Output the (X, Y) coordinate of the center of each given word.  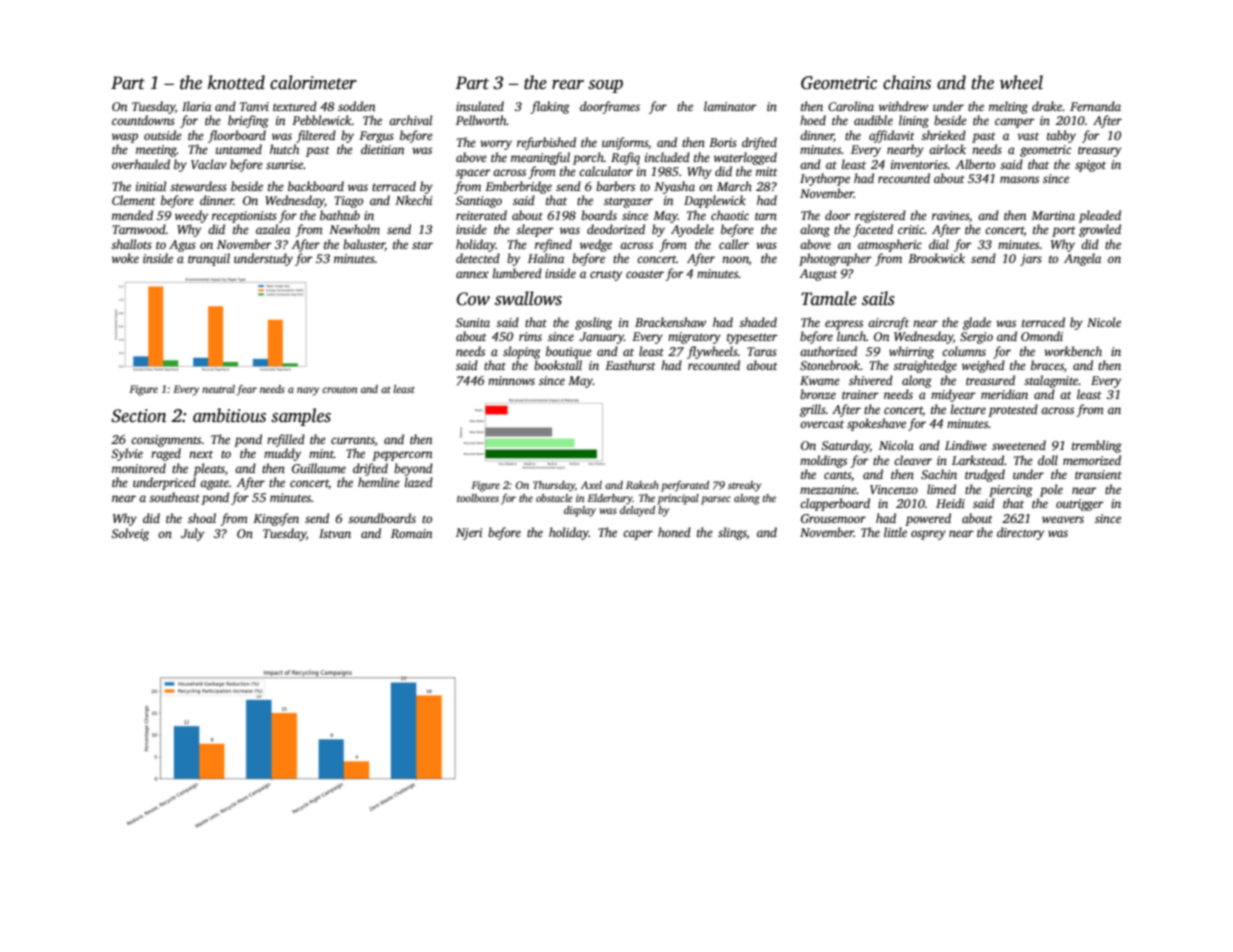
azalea (273, 229)
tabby (1061, 136)
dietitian (382, 149)
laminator (730, 106)
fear (247, 390)
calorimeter (313, 82)
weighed (983, 366)
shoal (202, 518)
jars (1031, 260)
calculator (606, 171)
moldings (823, 461)
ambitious (229, 415)
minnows (511, 380)
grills (813, 410)
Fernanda (1095, 106)
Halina (546, 258)
